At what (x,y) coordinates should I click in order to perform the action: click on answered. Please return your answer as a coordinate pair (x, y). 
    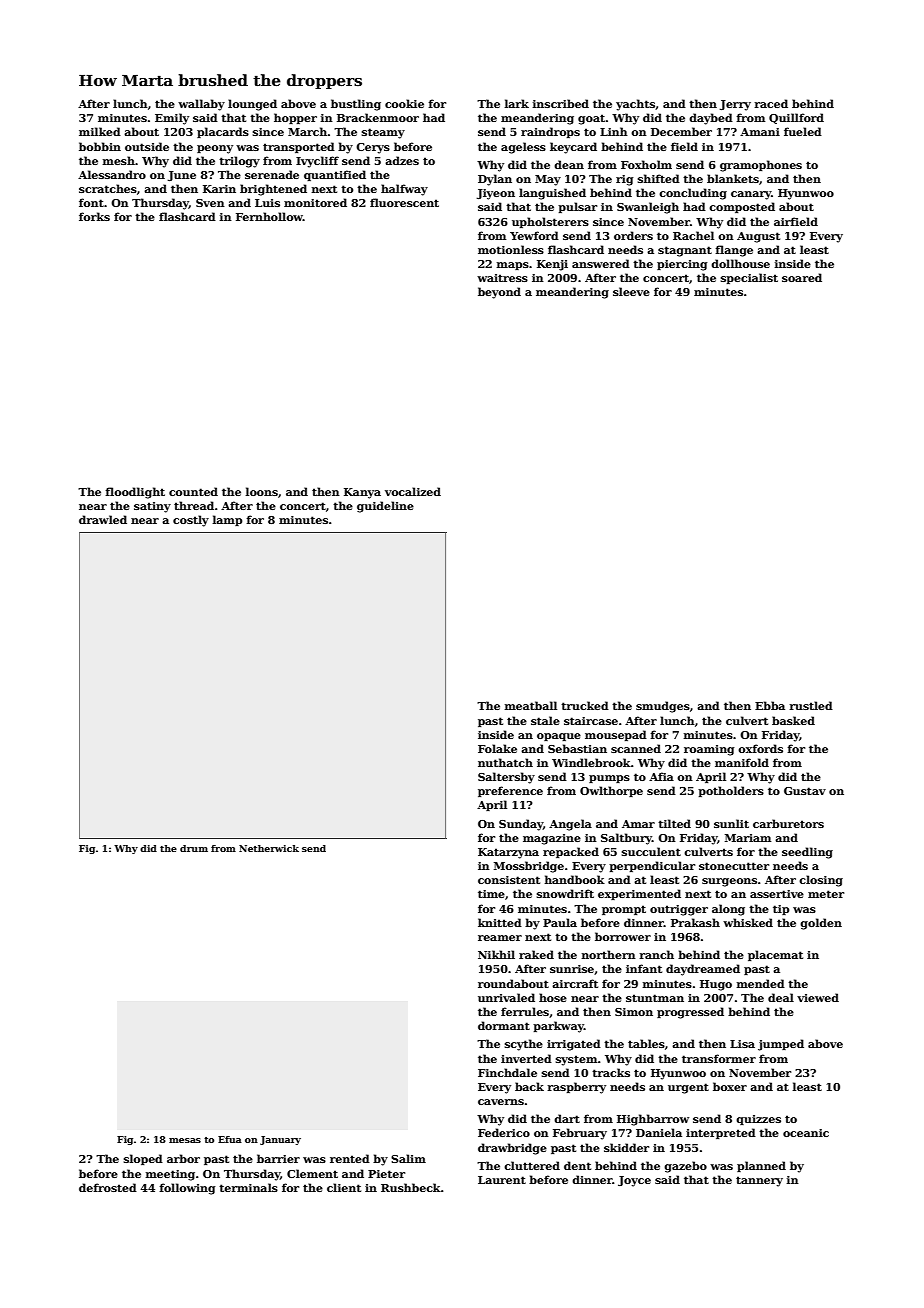
    Looking at the image, I should click on (601, 263).
